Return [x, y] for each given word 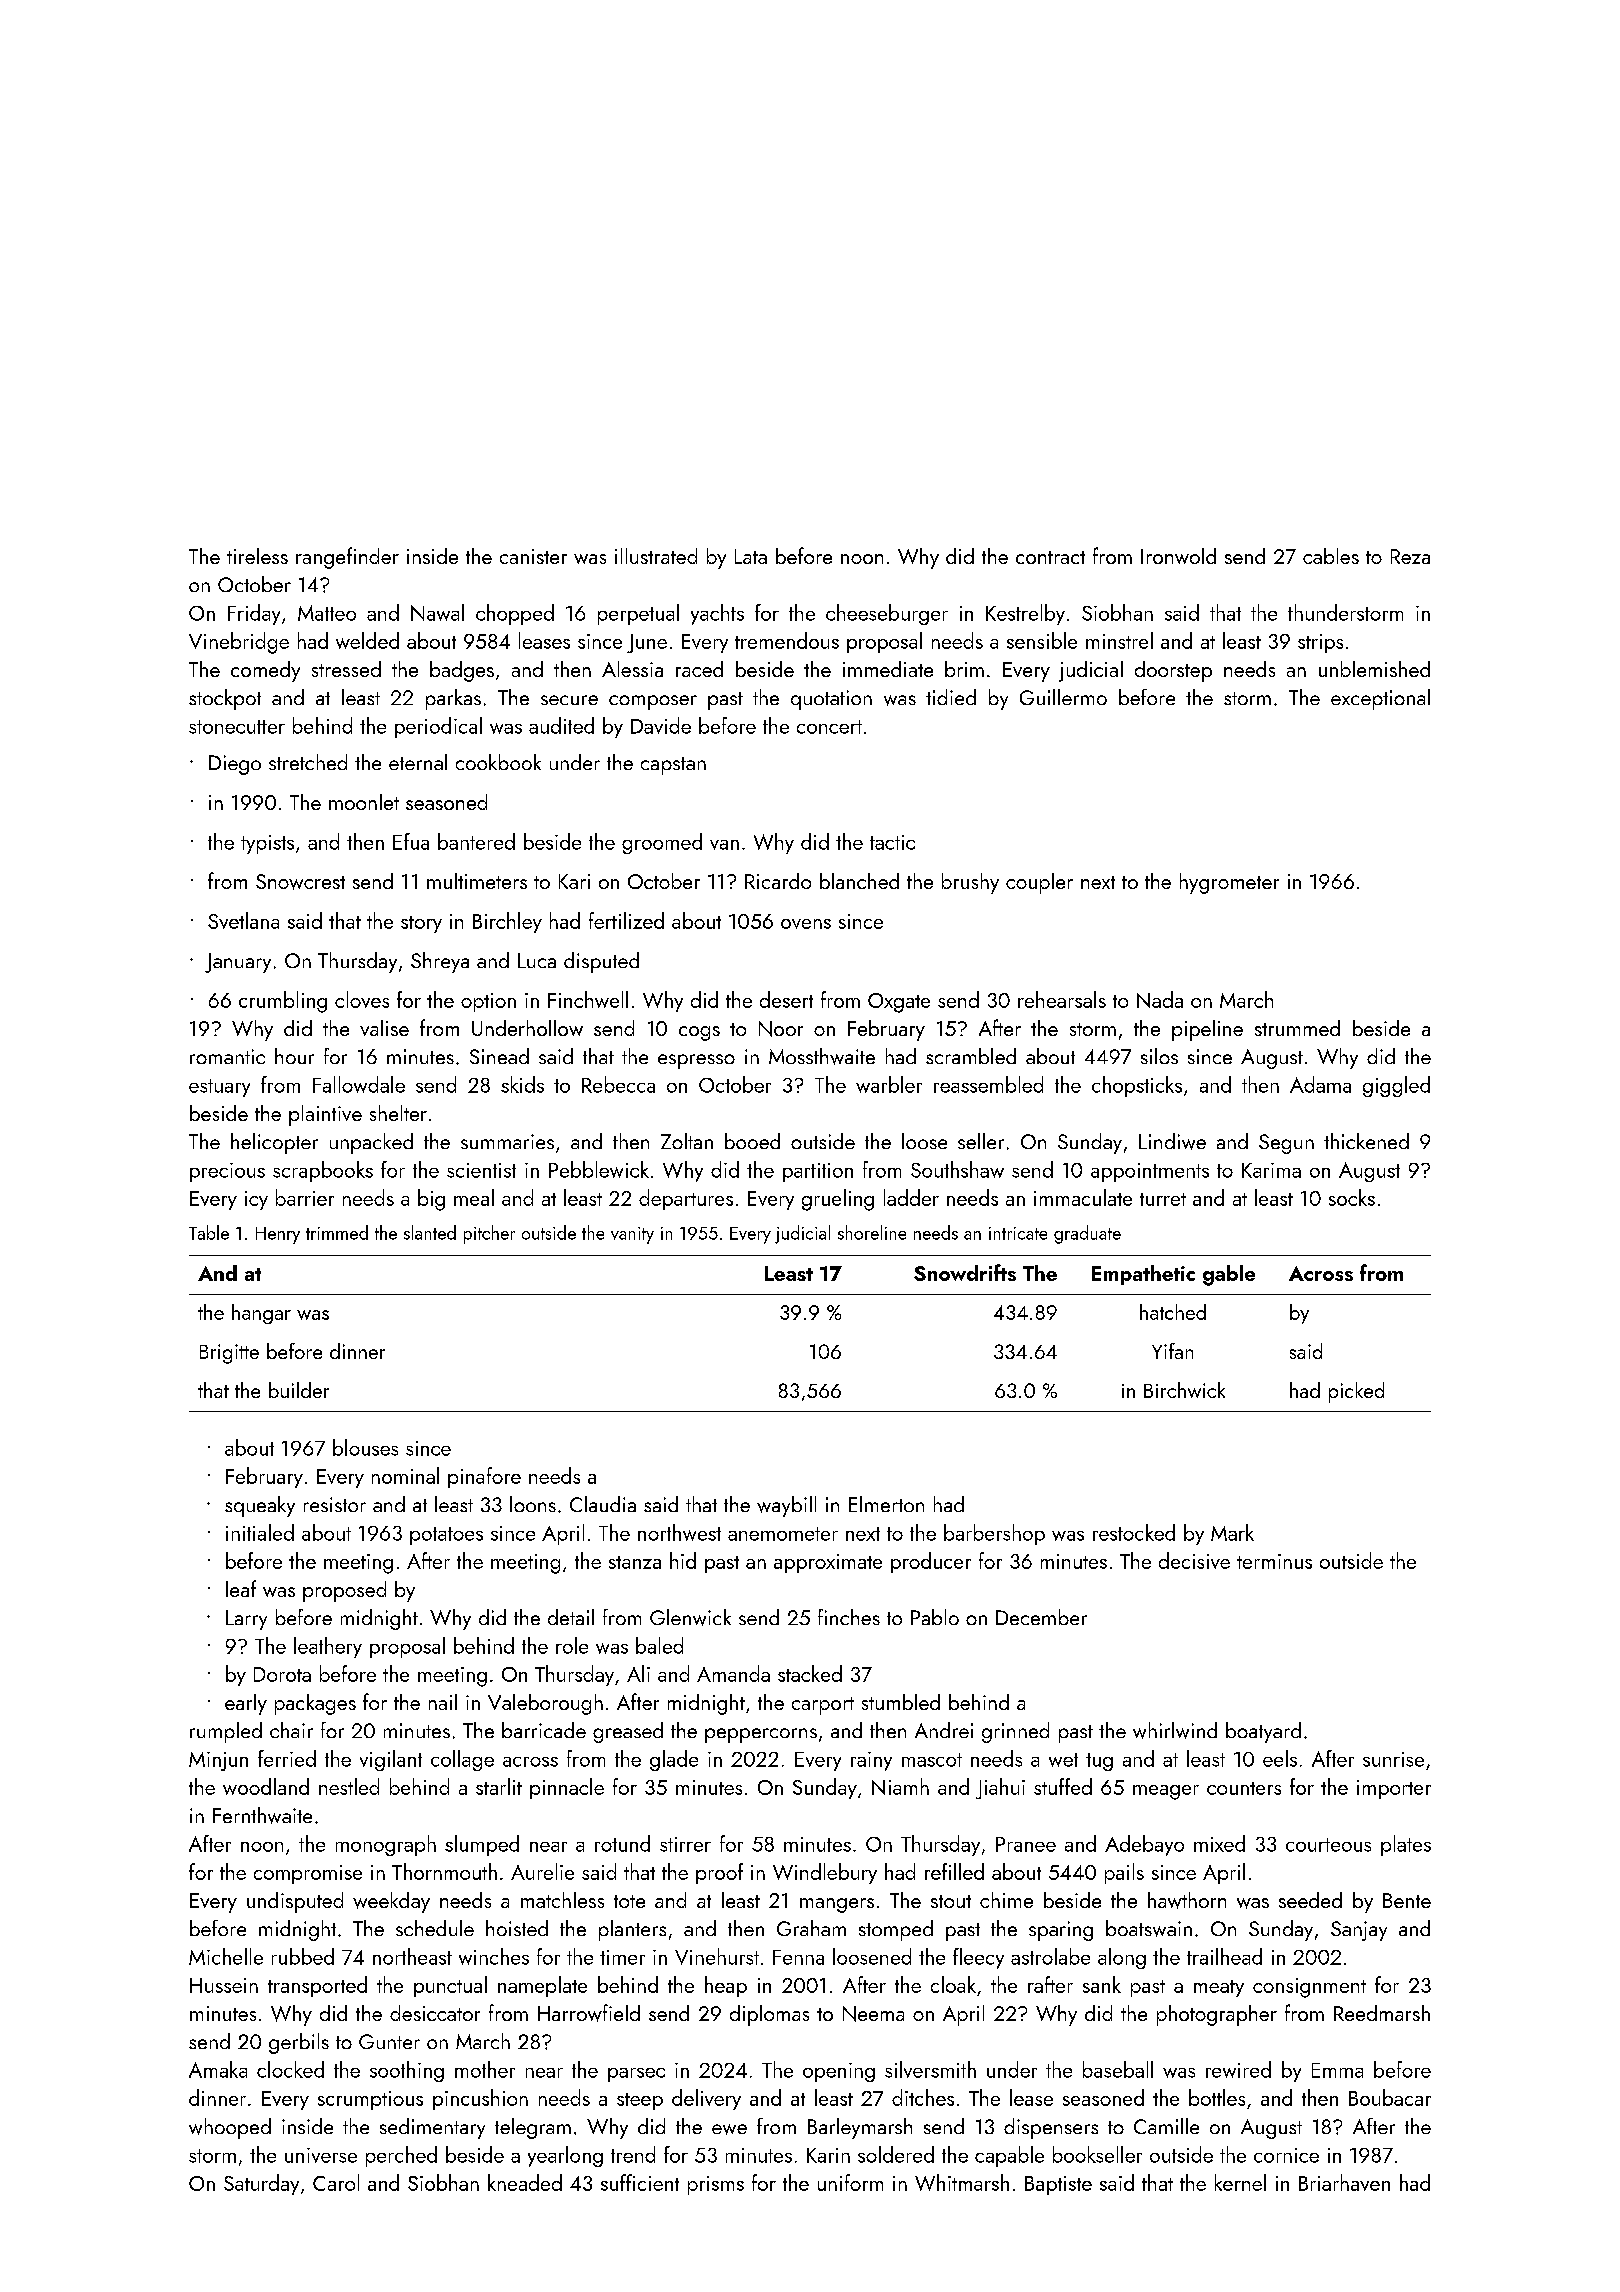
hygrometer [1229, 883]
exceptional [1380, 699]
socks [1352, 1197]
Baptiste [1058, 2185]
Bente [1407, 1900]
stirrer [685, 1844]
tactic [892, 842]
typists [267, 844]
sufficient [640, 2182]
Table [209, 1232]
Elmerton [886, 1504]
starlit [499, 1786]
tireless [257, 556]
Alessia [632, 669]
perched [401, 2156]
